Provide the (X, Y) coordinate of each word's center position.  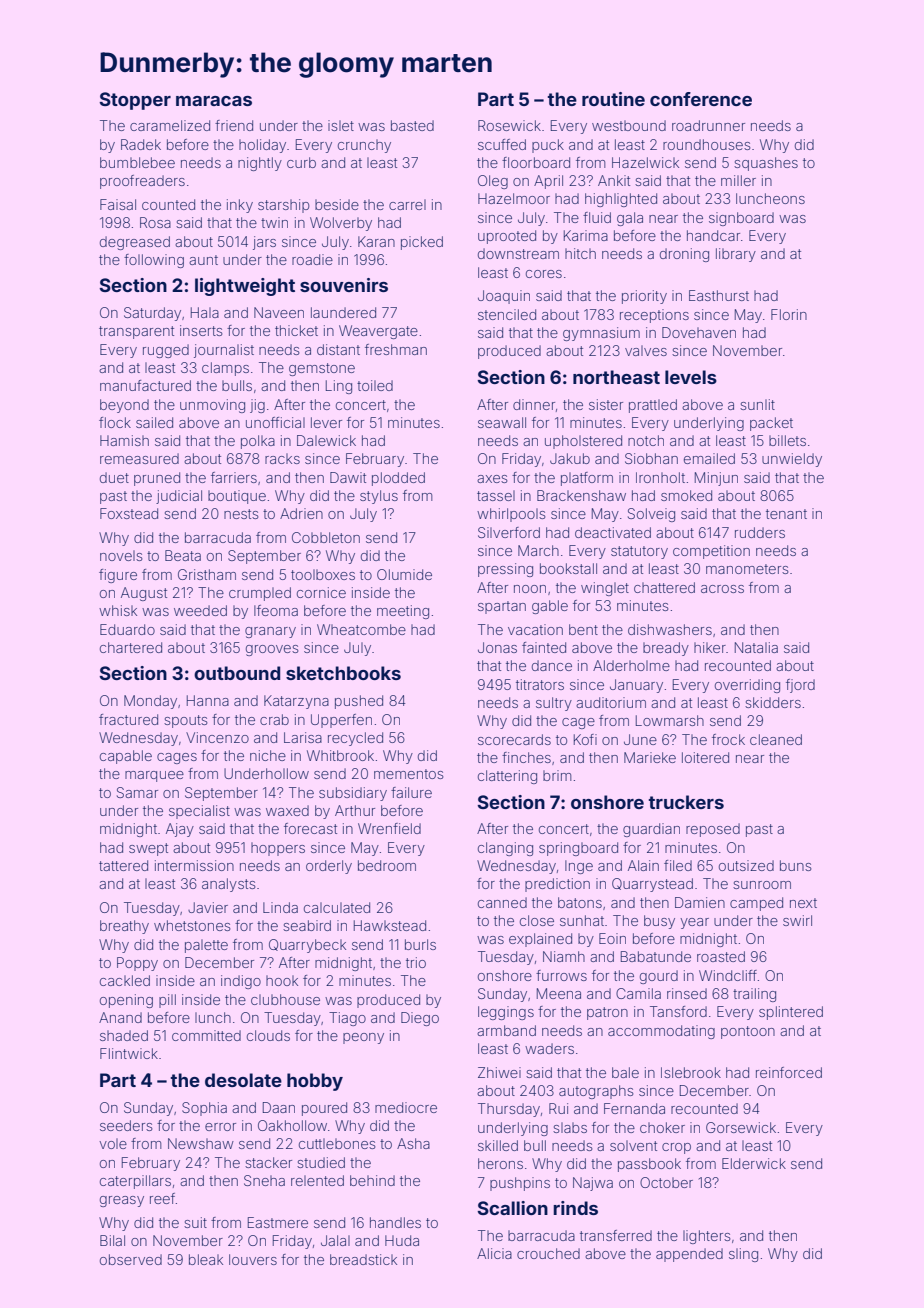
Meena (559, 993)
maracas (214, 101)
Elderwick (754, 1163)
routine (613, 99)
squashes (766, 164)
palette (206, 946)
